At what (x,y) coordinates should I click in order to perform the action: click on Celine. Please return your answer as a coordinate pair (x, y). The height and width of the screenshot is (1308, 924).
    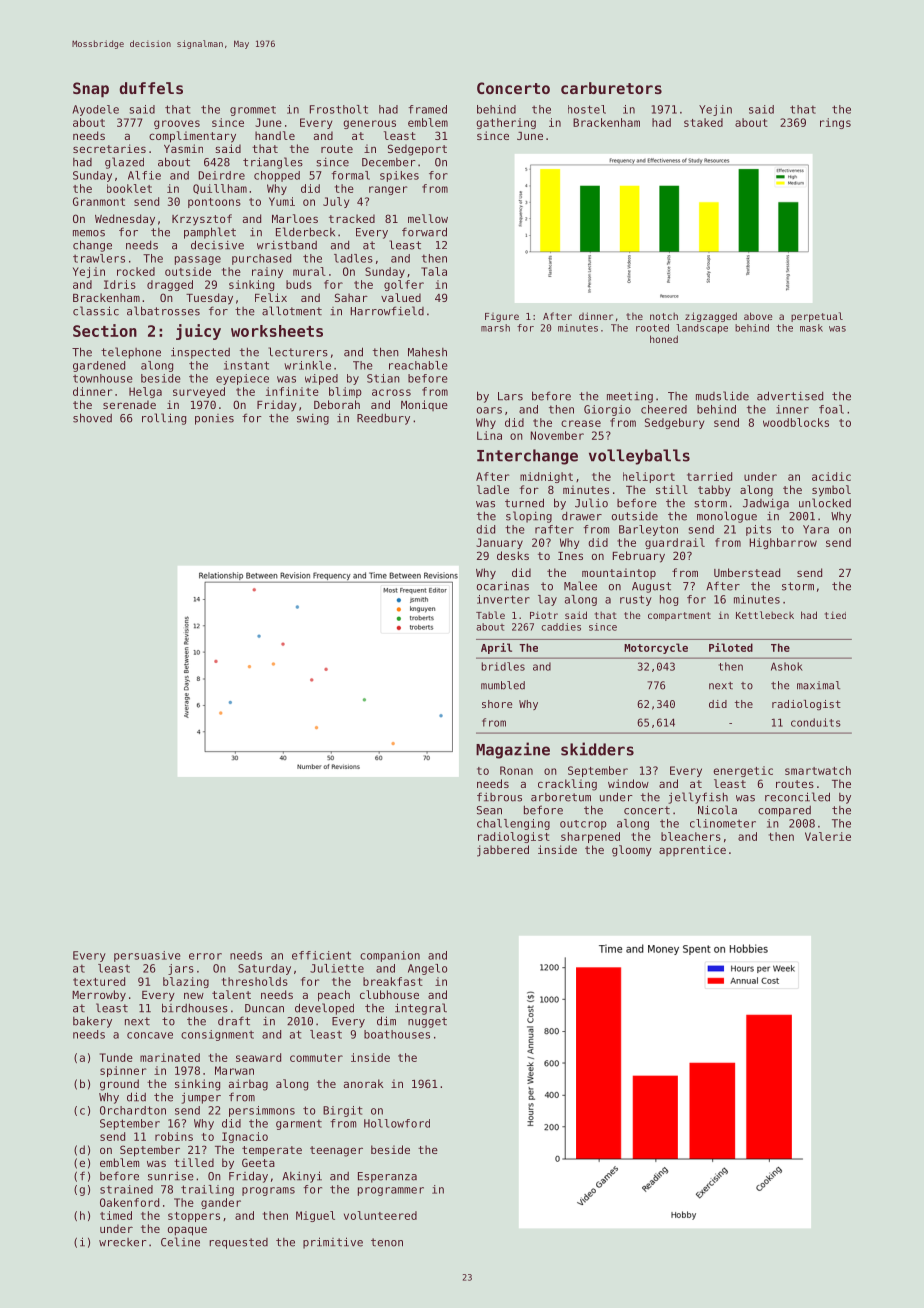
    Looking at the image, I should click on (180, 1242).
